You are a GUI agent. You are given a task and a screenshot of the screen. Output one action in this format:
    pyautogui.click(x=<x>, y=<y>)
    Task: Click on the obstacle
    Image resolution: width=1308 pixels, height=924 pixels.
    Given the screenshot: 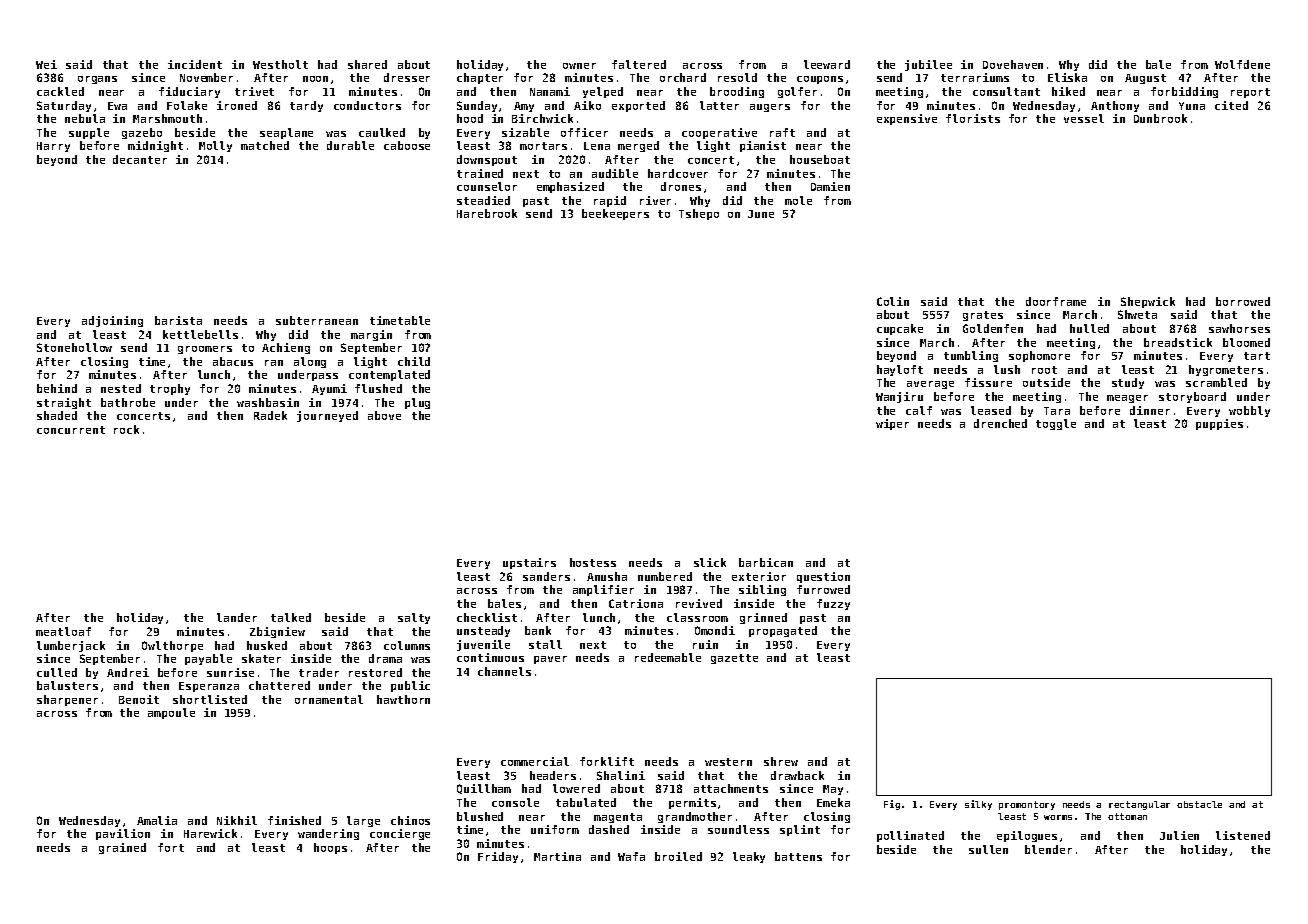 What is the action you would take?
    pyautogui.click(x=1199, y=804)
